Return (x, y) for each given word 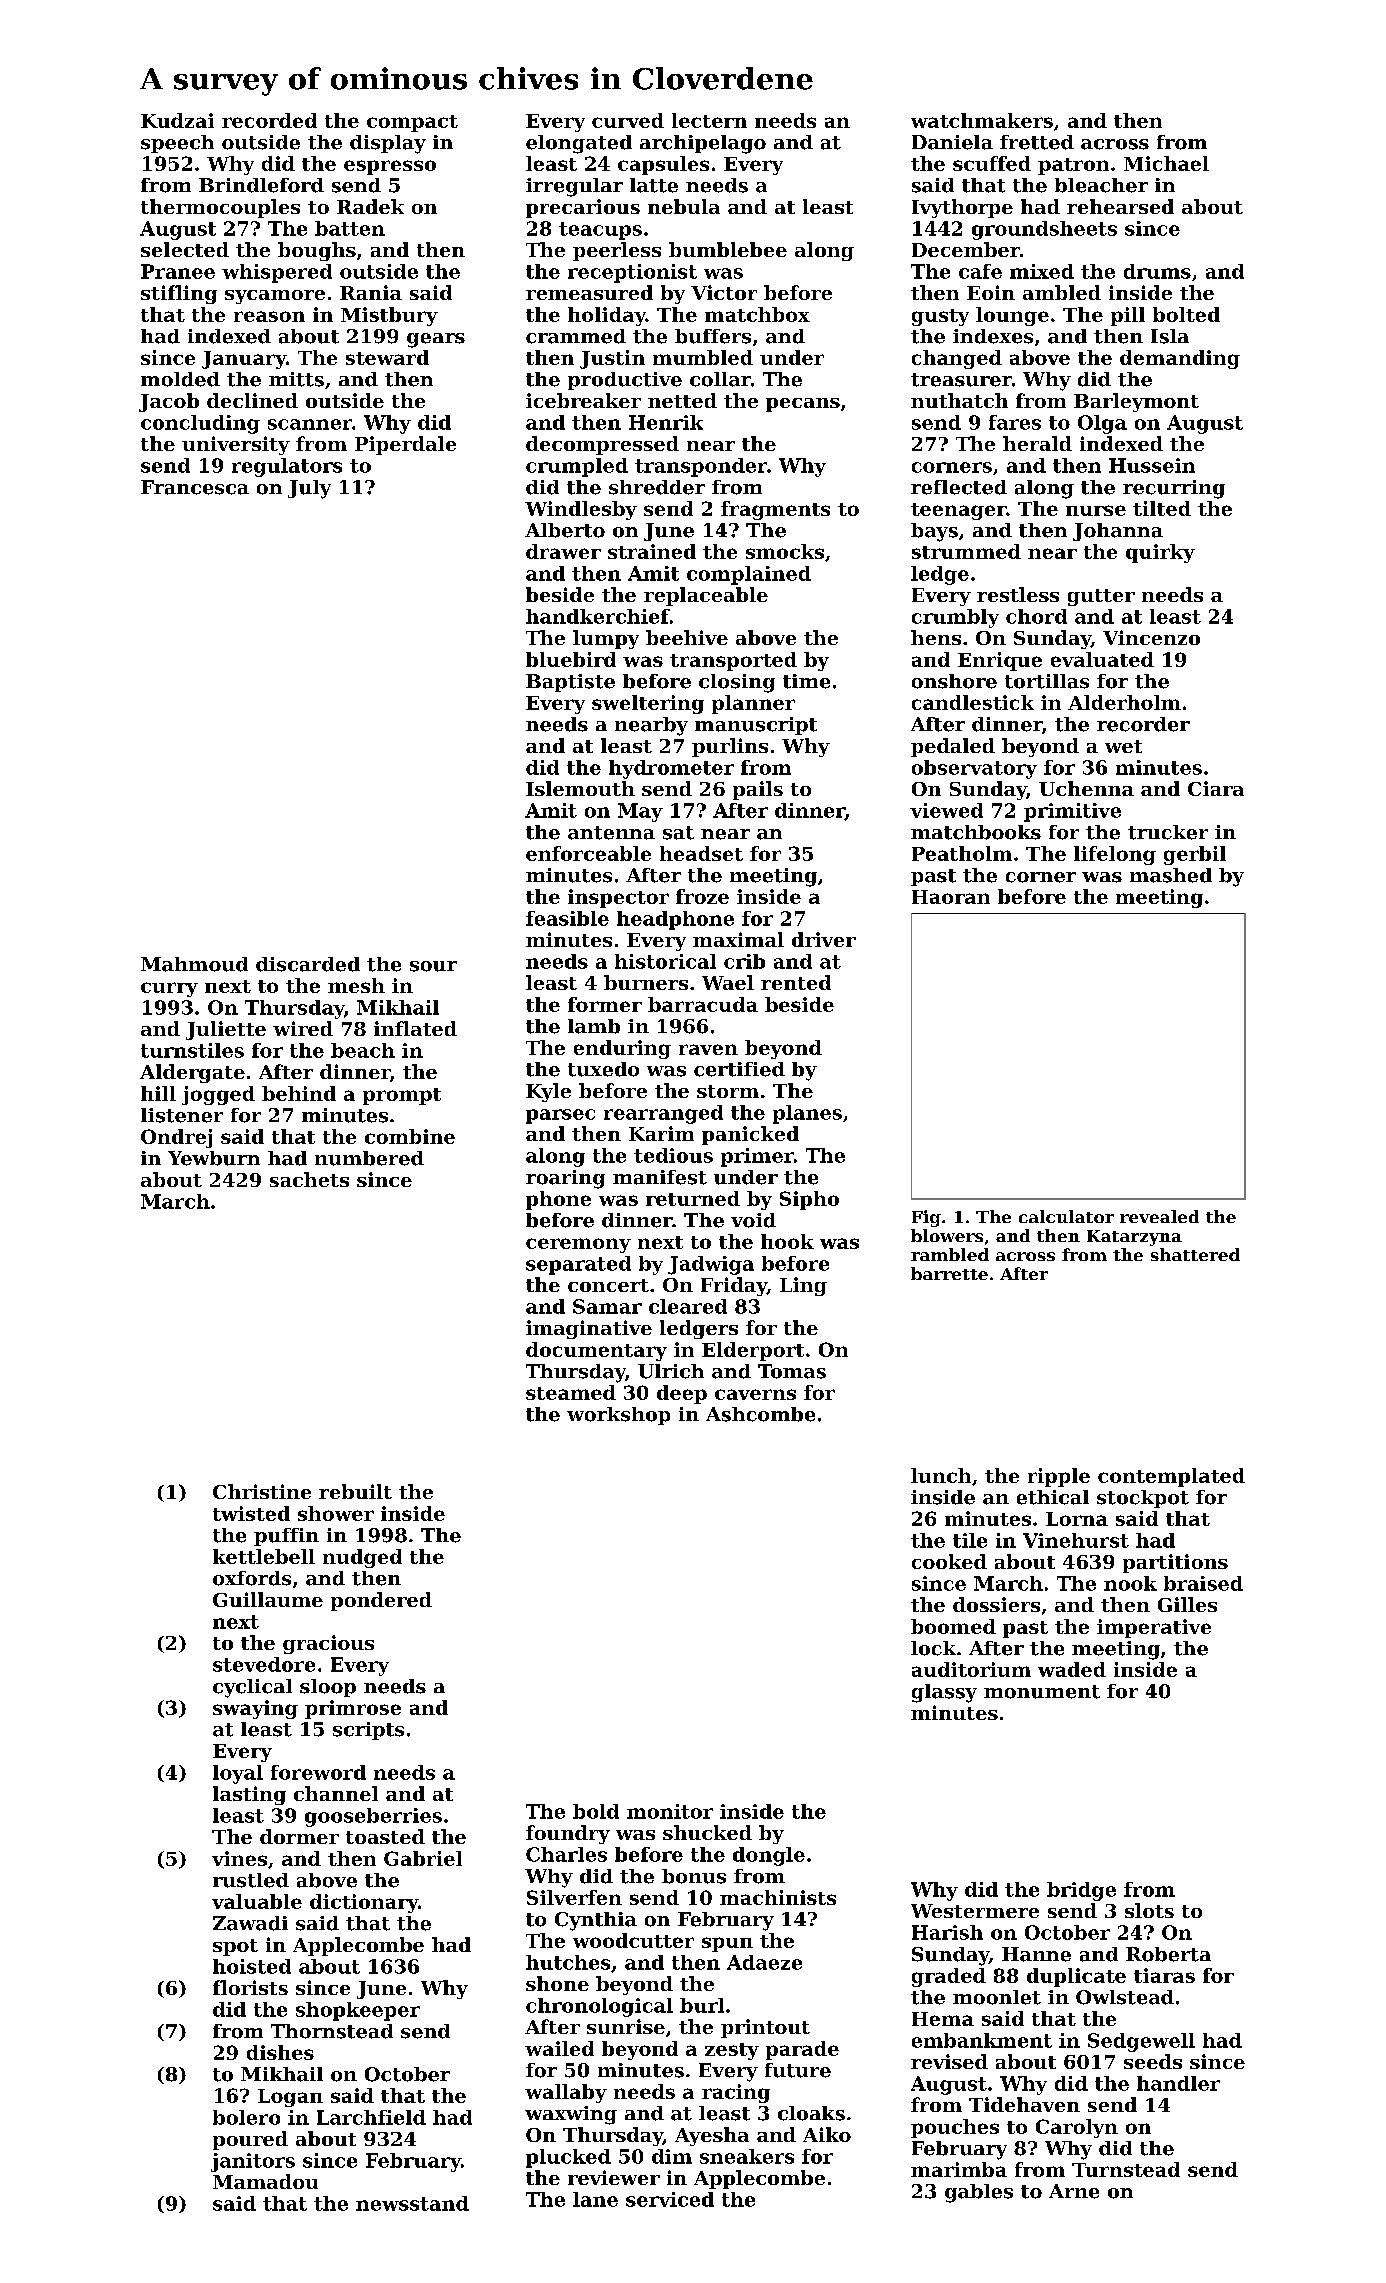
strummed (966, 551)
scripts (368, 1731)
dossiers (996, 1604)
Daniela (952, 142)
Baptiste (570, 683)
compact (412, 123)
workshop (618, 1416)
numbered (369, 1158)
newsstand (412, 2203)
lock (933, 1648)
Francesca (195, 487)
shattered (1195, 1254)
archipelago (703, 144)
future (798, 2070)
